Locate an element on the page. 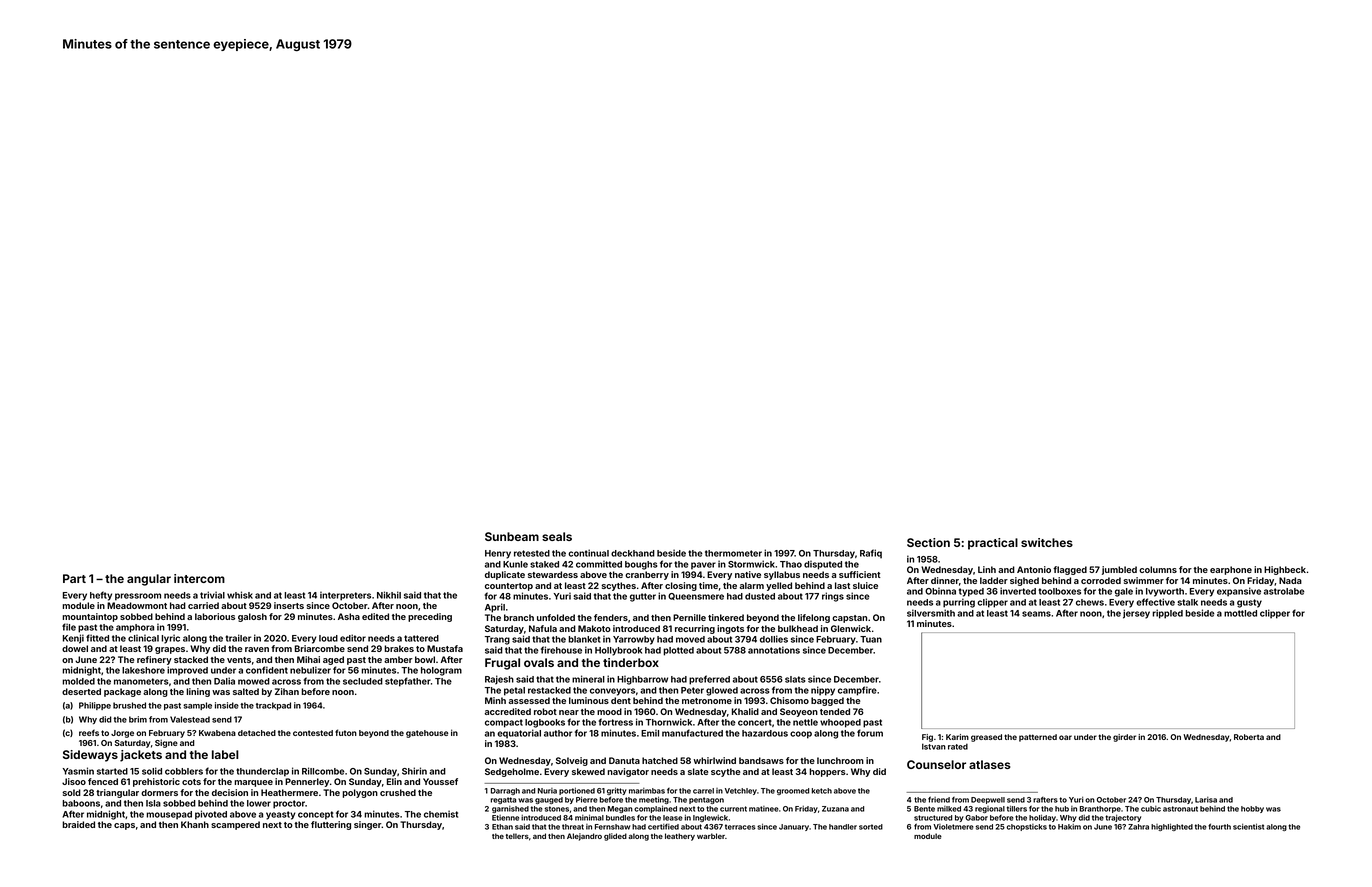 This page has width=1372, height=887. Roberta is located at coordinates (1249, 737).
